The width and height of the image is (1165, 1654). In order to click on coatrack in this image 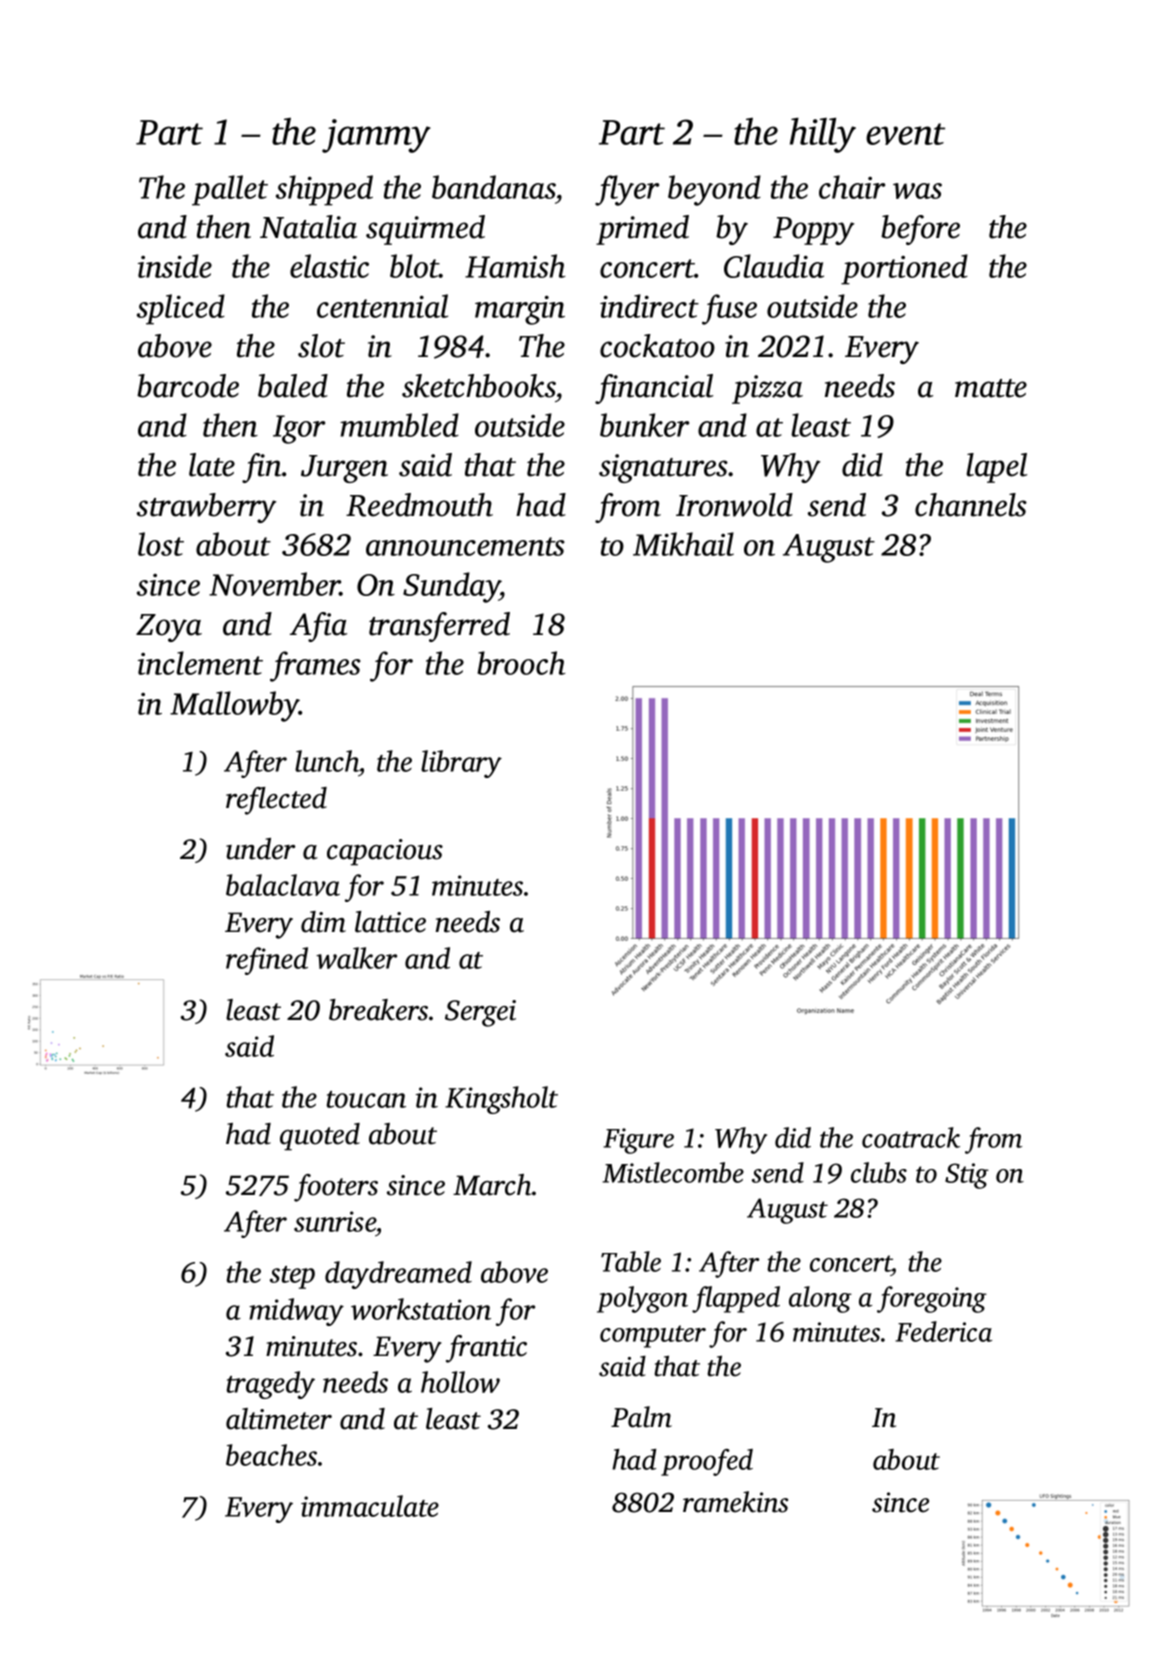, I will do `click(911, 1137)`.
